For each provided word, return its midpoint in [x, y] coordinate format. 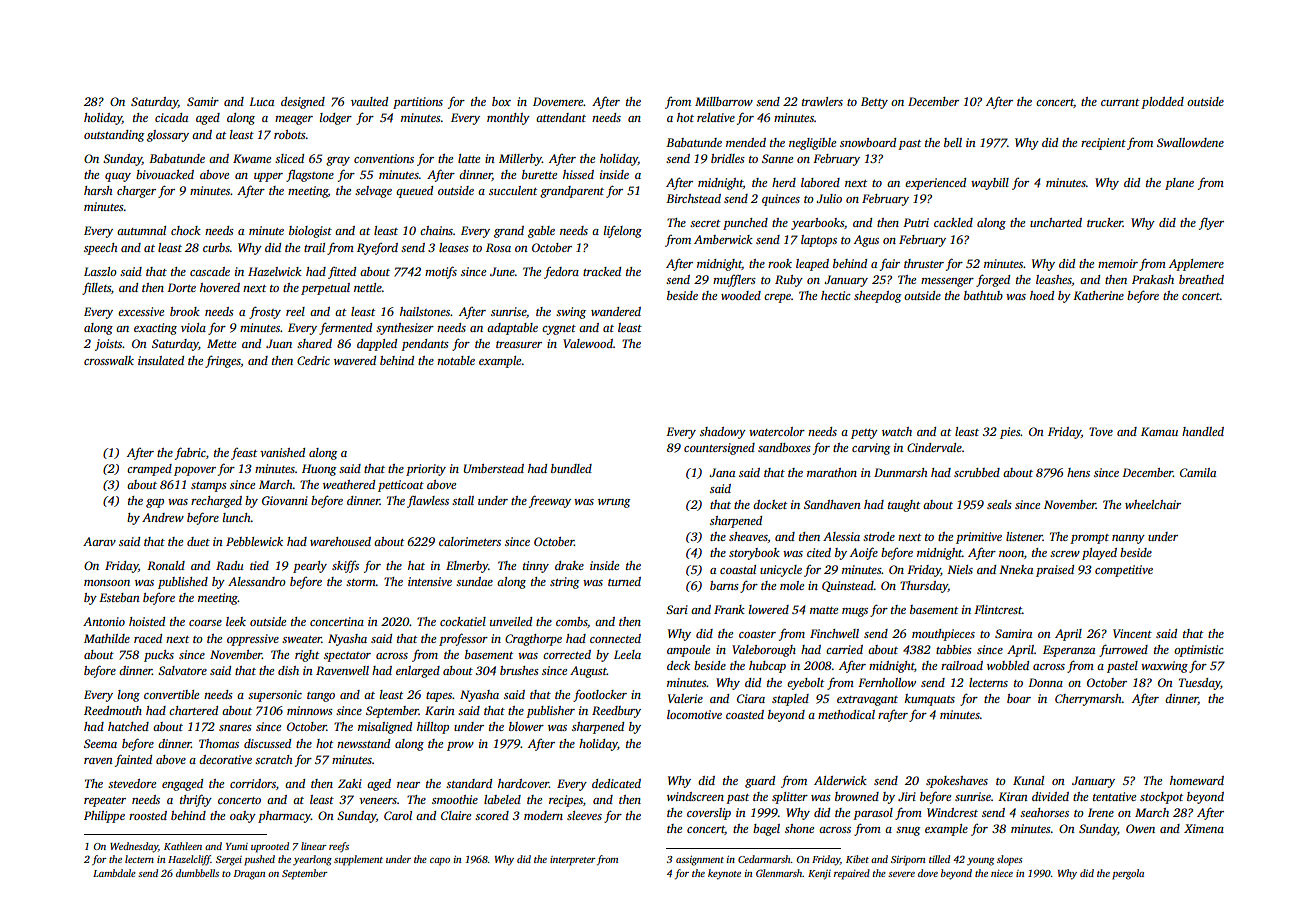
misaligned [385, 728]
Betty [874, 103]
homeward [1197, 780]
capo [440, 862]
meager [294, 120]
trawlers [822, 101]
